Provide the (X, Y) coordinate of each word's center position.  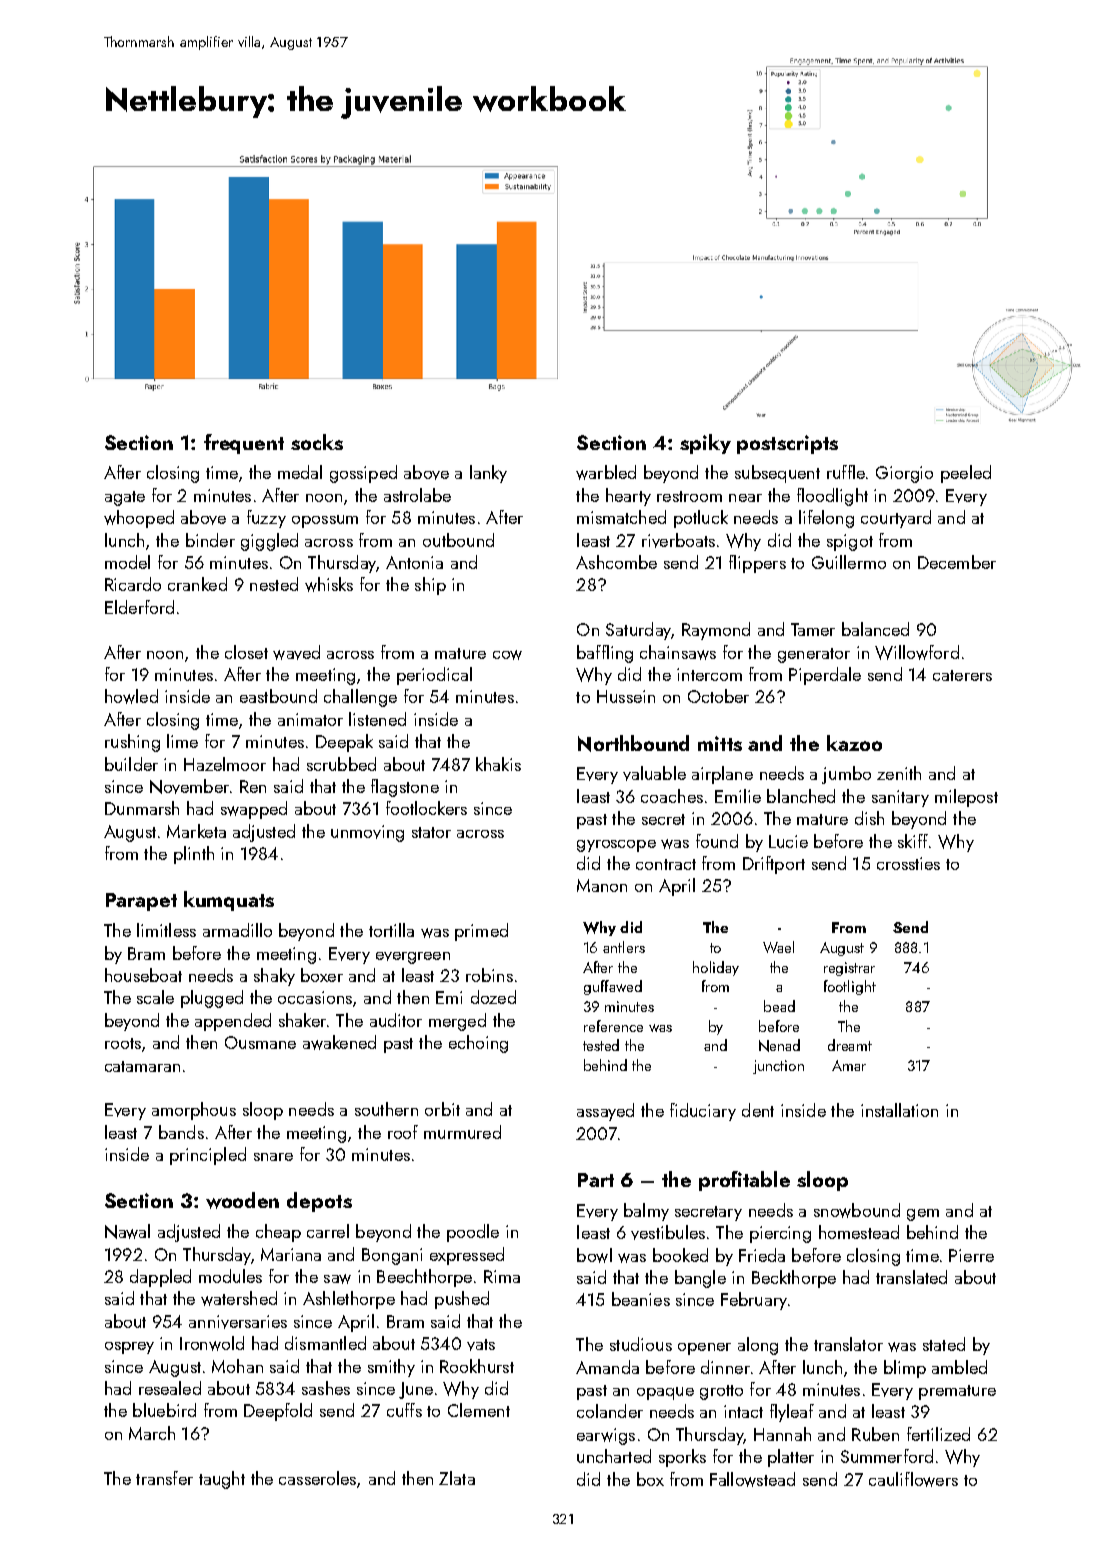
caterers (962, 675)
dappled (160, 1278)
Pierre (971, 1255)
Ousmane (260, 1042)
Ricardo (133, 584)
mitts (720, 743)
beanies (641, 1299)
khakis (498, 764)
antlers (624, 947)
